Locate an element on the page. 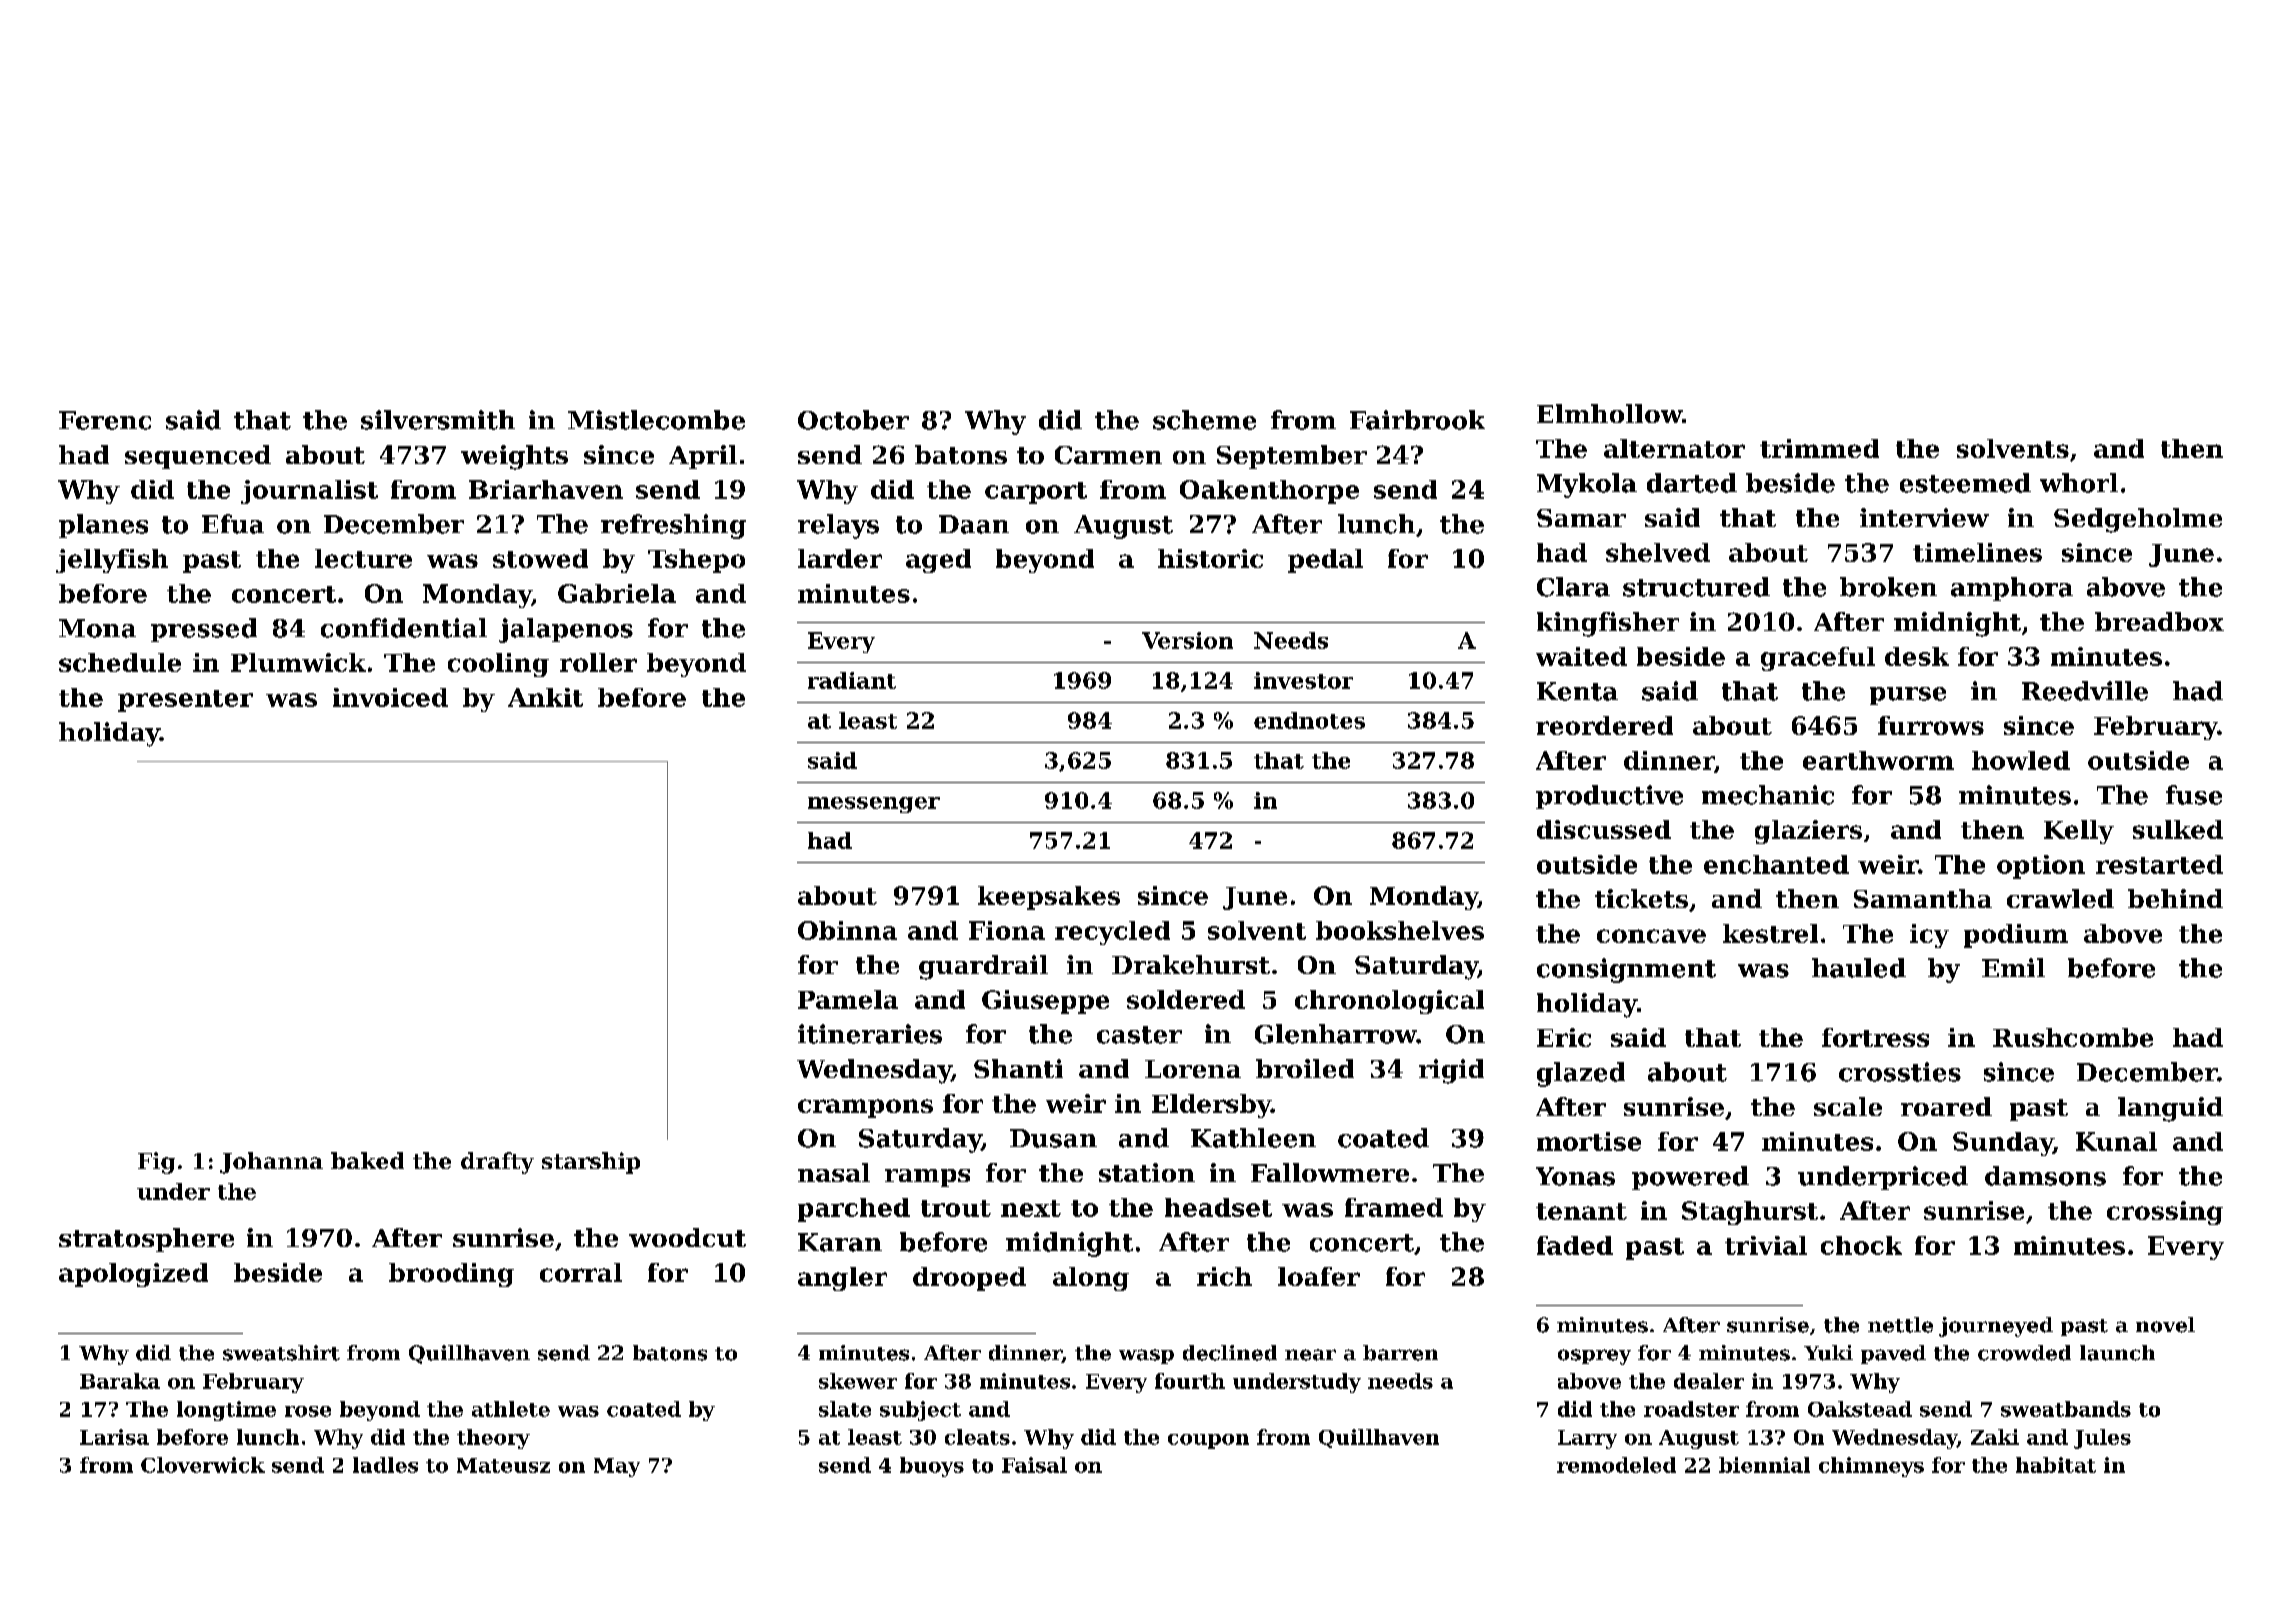  silversmith is located at coordinates (438, 420).
